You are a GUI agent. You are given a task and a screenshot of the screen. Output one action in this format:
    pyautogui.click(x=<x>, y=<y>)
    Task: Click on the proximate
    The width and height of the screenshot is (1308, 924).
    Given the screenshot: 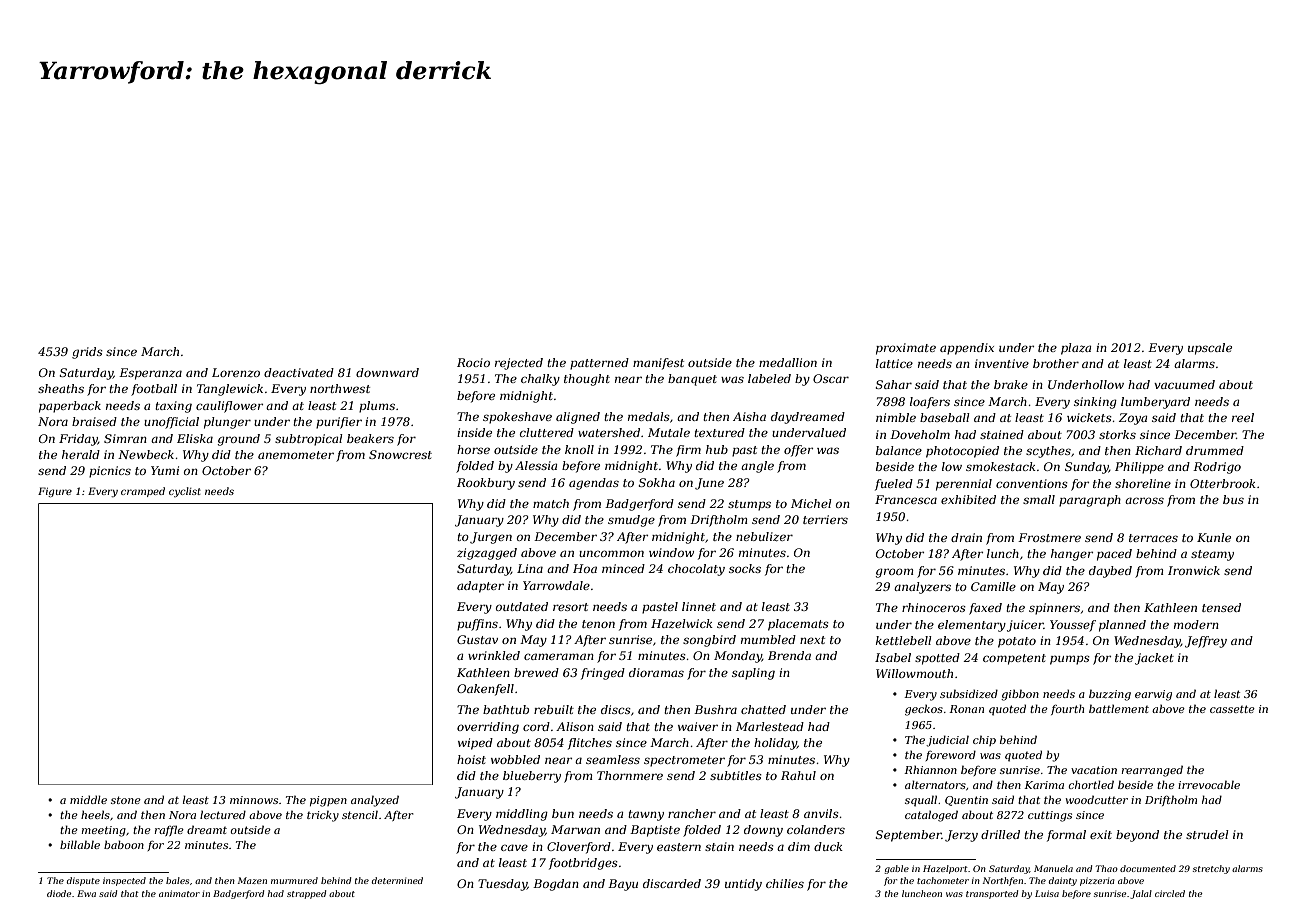 What is the action you would take?
    pyautogui.click(x=906, y=349)
